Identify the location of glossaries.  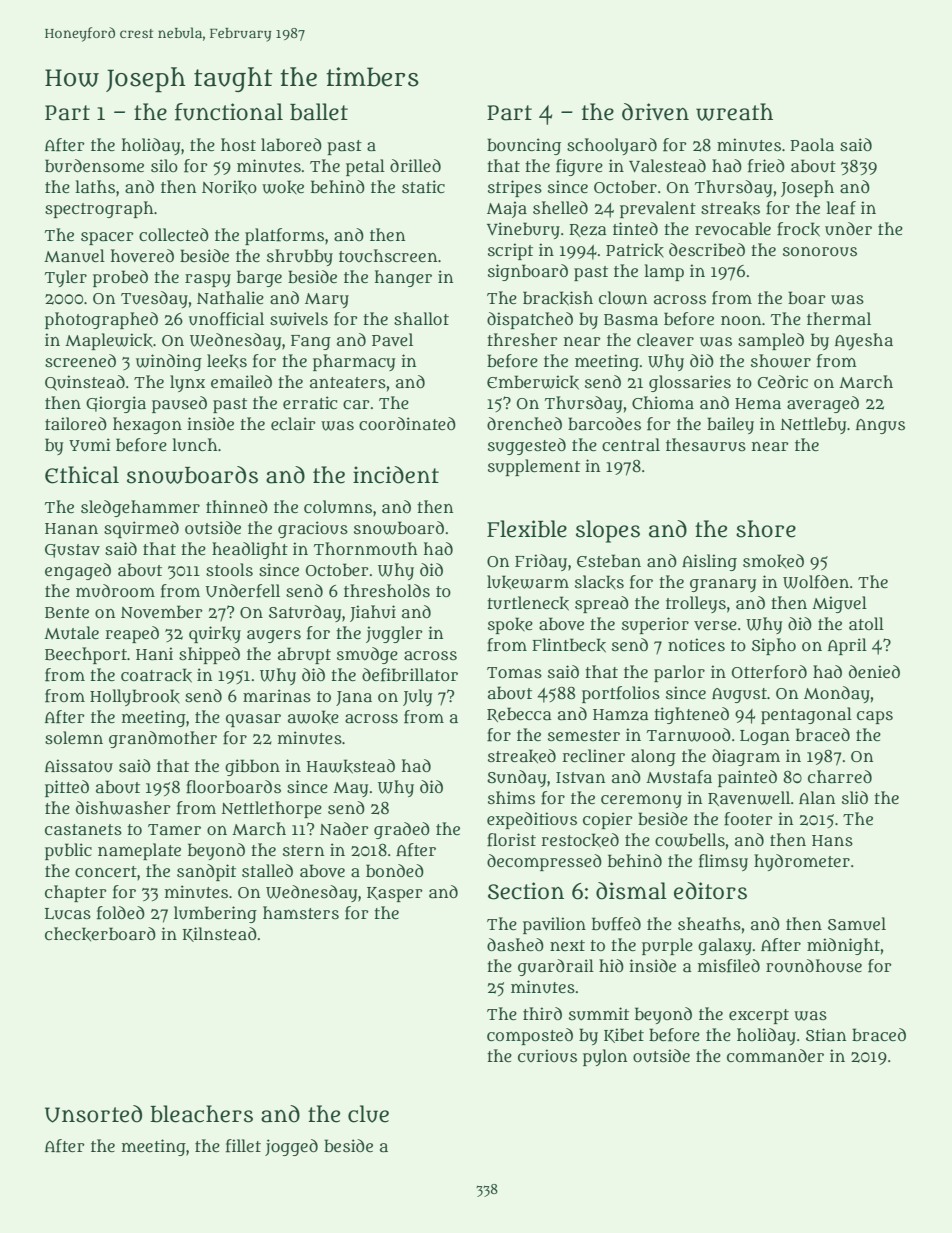
(690, 383).
